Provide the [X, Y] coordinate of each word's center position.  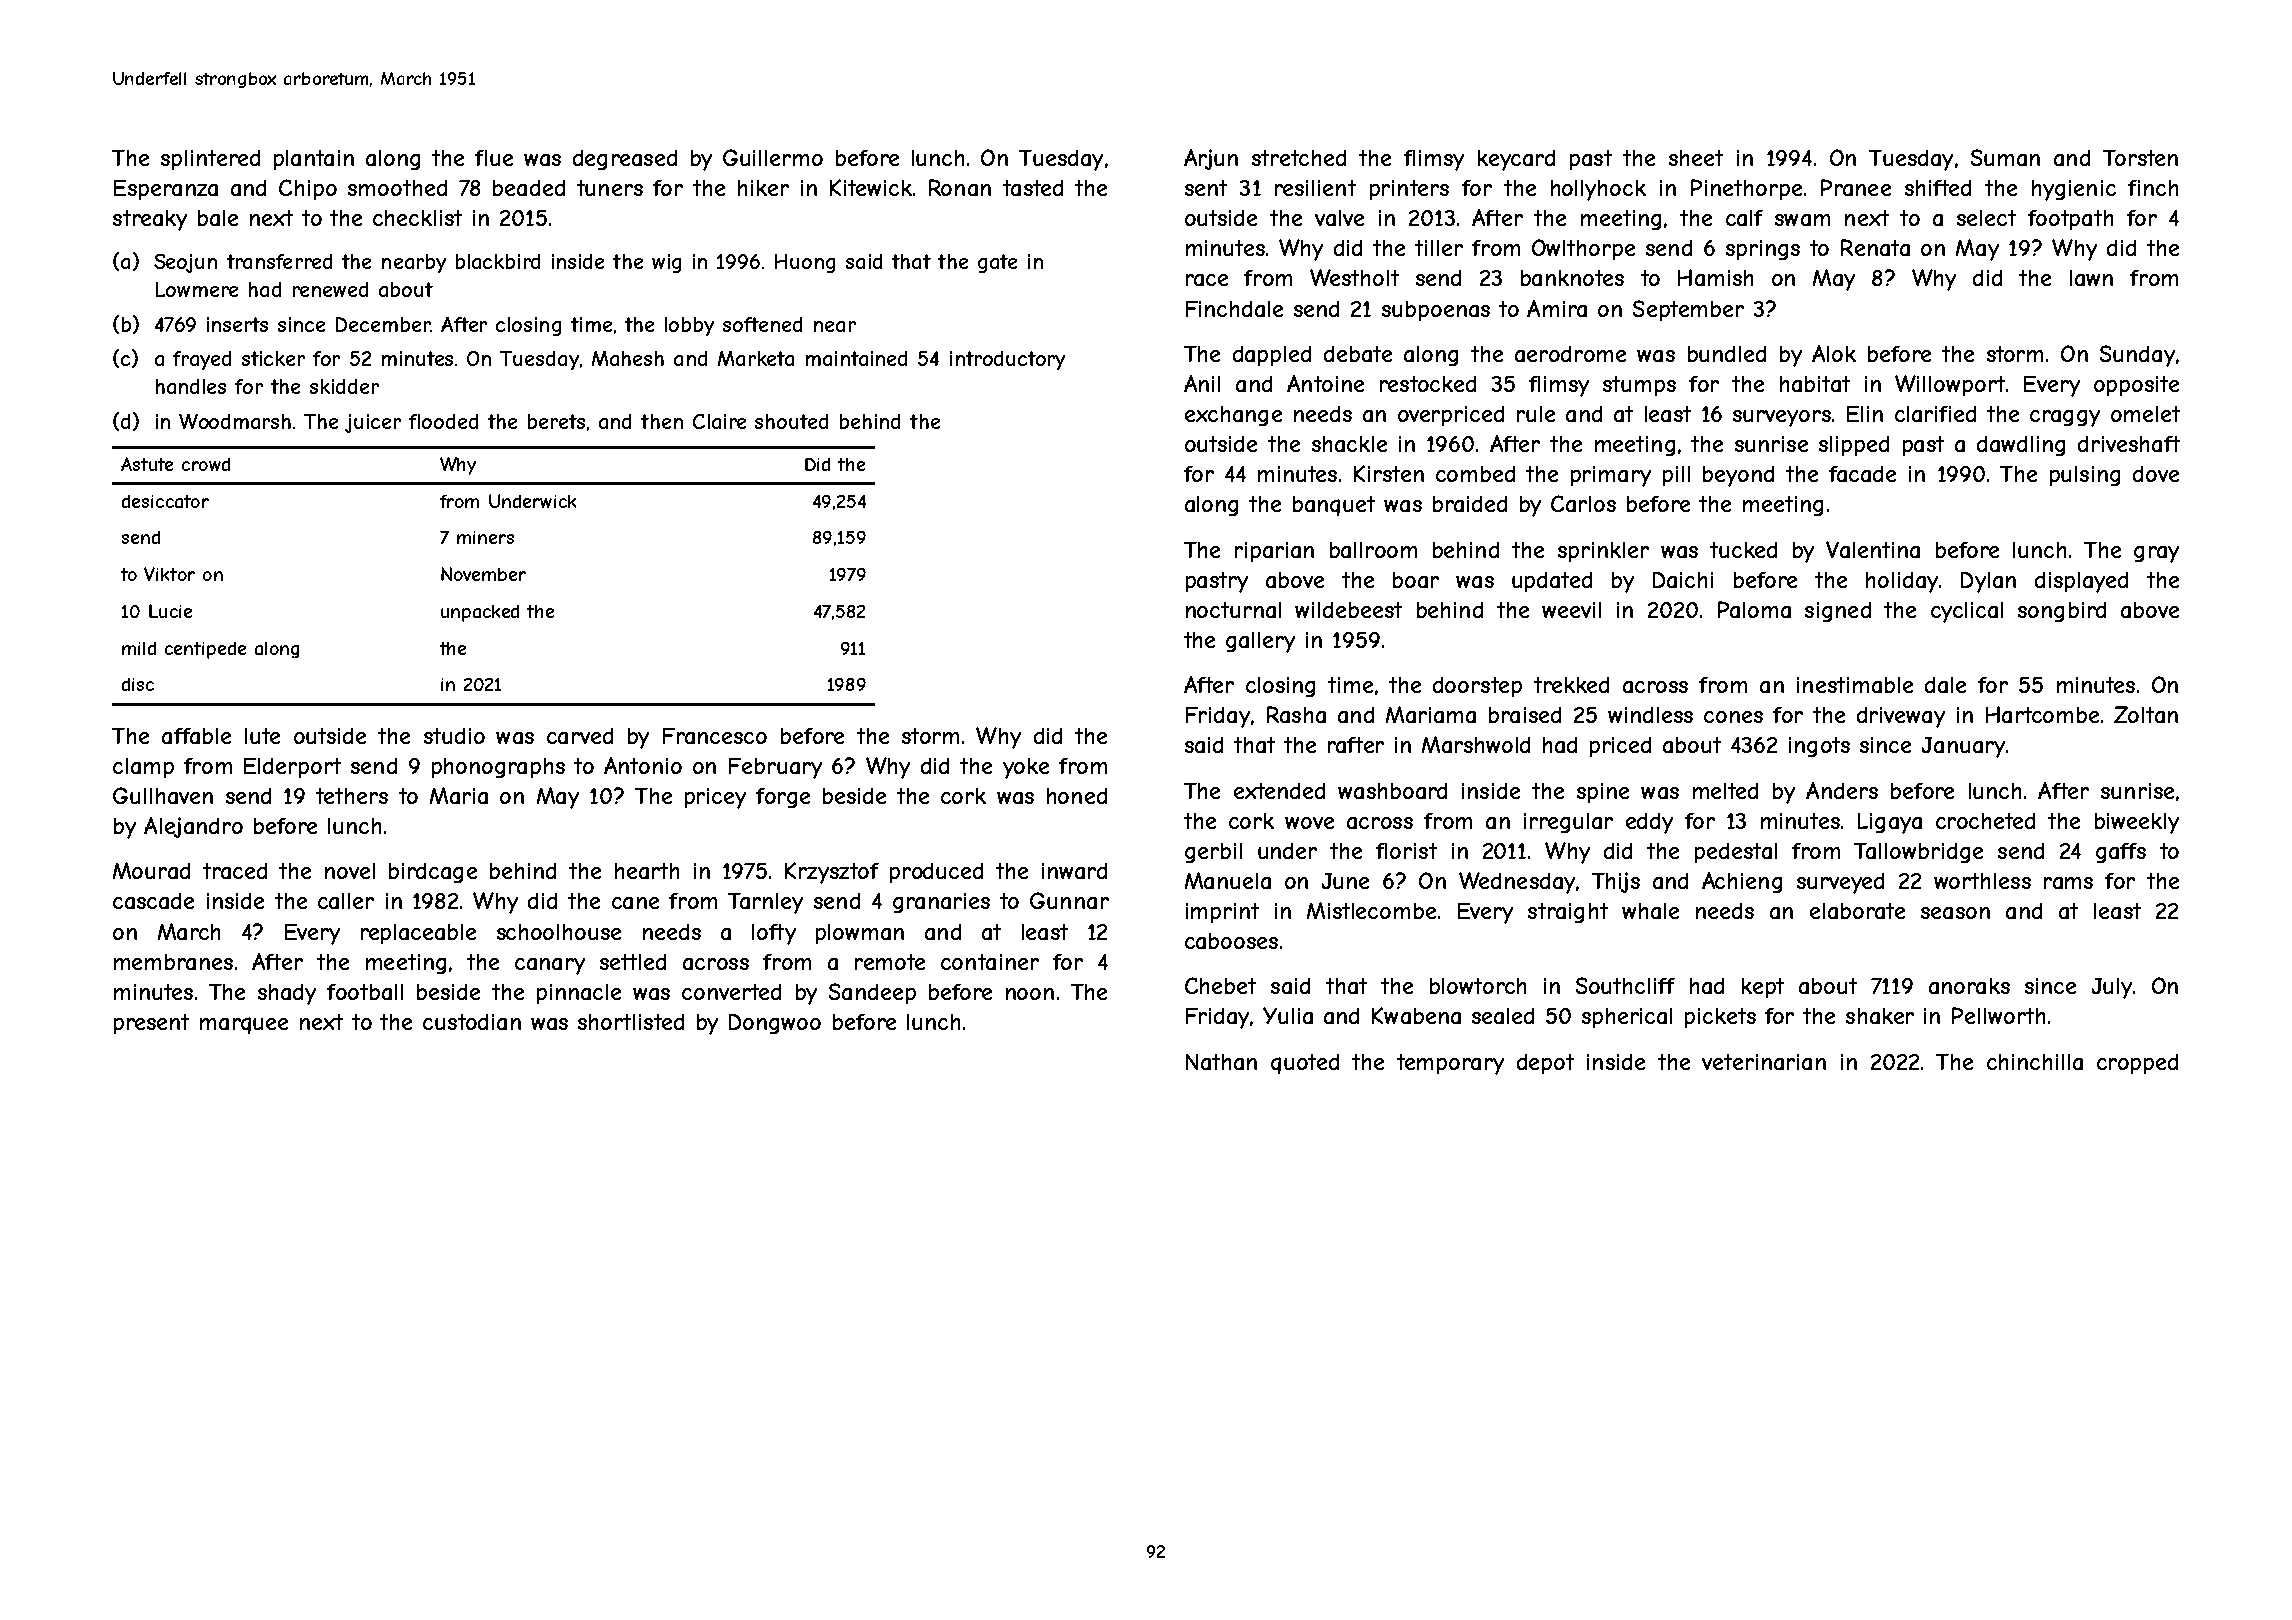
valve [1339, 218]
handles [191, 386]
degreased [625, 160]
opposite [2136, 386]
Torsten [2140, 158]
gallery [1260, 642]
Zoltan [2146, 714]
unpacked [480, 613]
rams [2068, 883]
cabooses [1231, 941]
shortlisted [631, 1022]
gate [997, 263]
